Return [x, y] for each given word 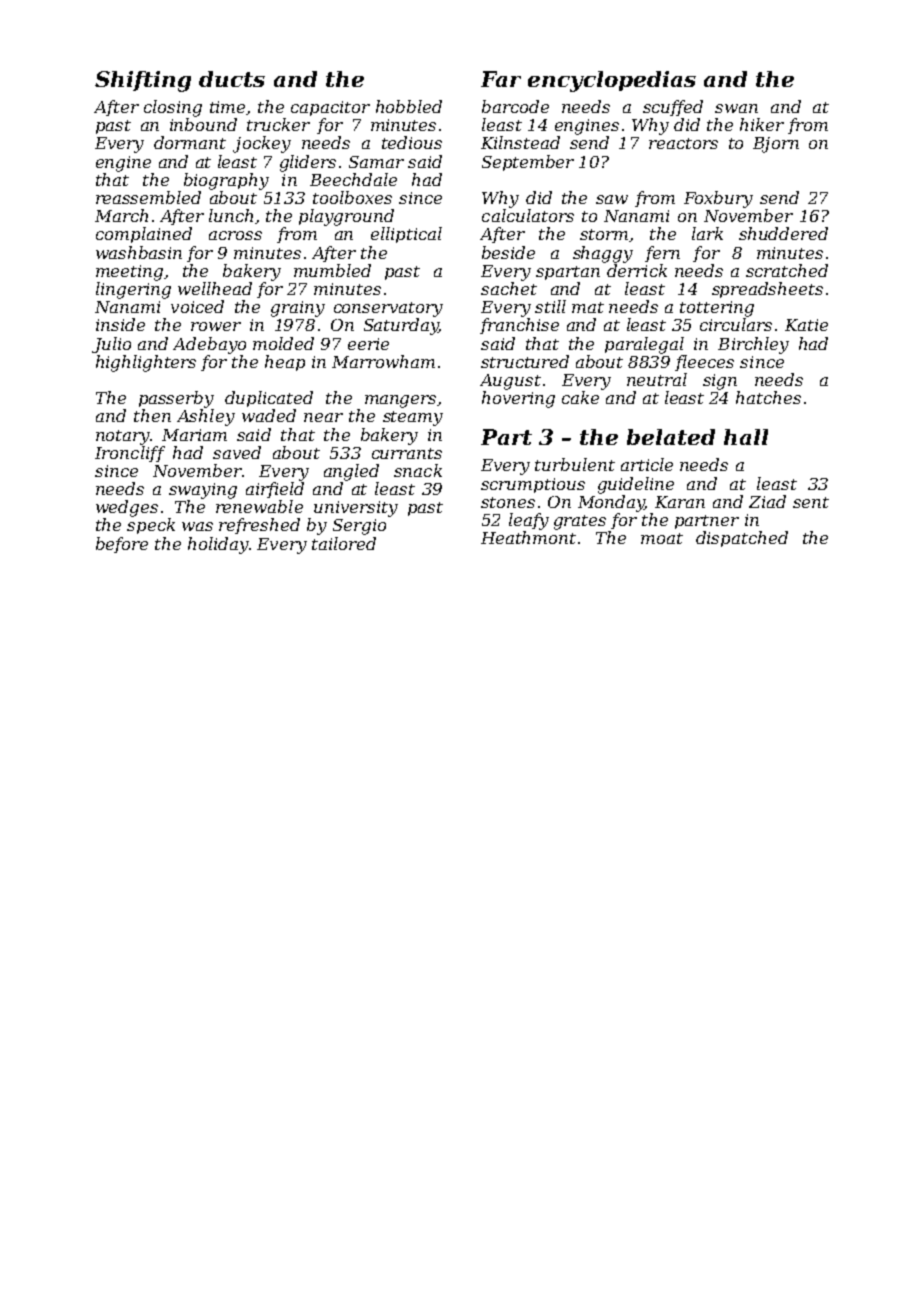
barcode [515, 106]
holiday [218, 545]
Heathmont [528, 537]
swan [736, 108]
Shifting [143, 81]
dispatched [742, 539]
